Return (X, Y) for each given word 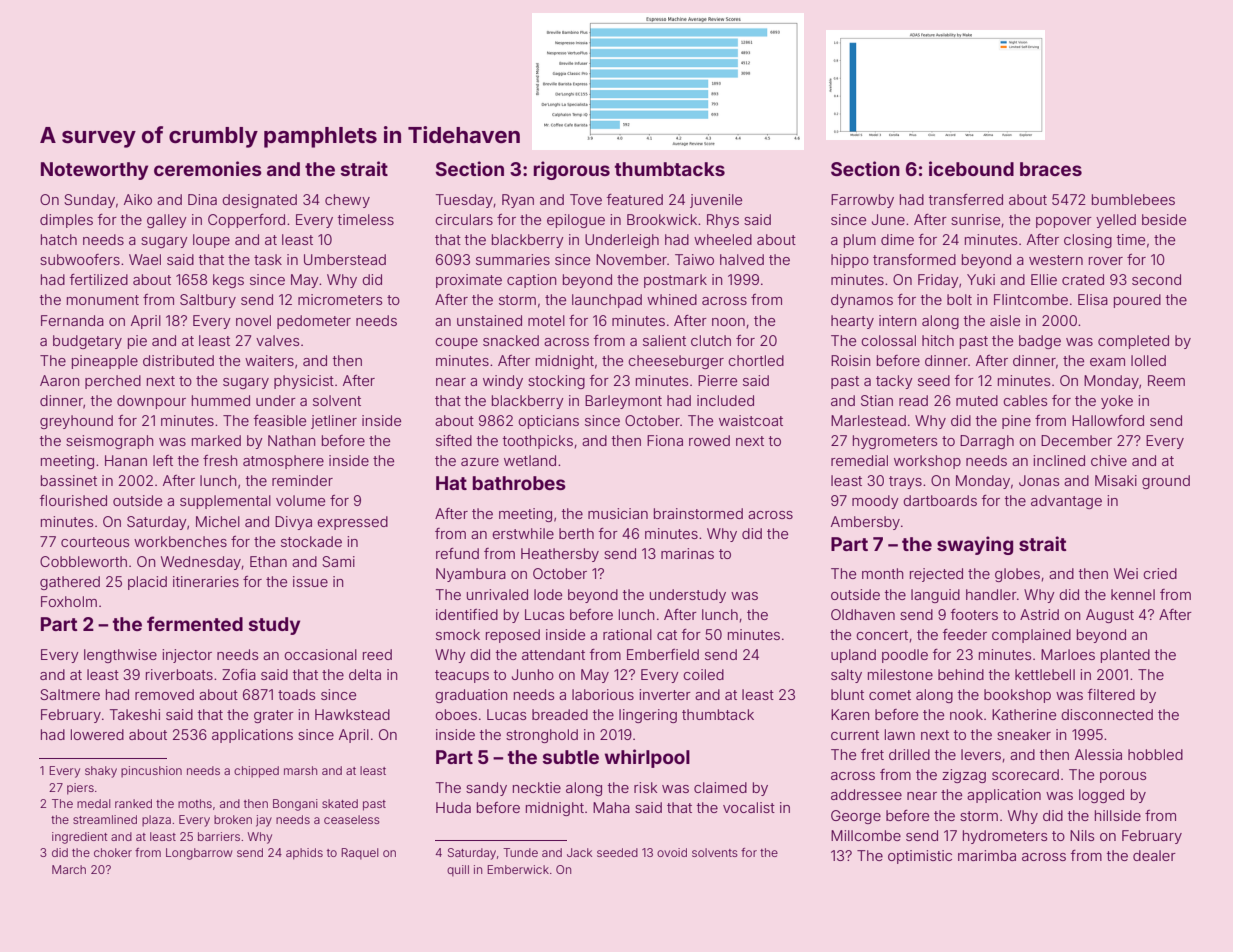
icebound (971, 168)
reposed (513, 636)
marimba (987, 855)
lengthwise (120, 656)
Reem (1166, 380)
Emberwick (518, 869)
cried (1160, 573)
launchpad (607, 301)
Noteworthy (94, 171)
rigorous (571, 170)
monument (103, 300)
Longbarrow (199, 854)
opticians (548, 422)
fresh (220, 460)
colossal (888, 340)
